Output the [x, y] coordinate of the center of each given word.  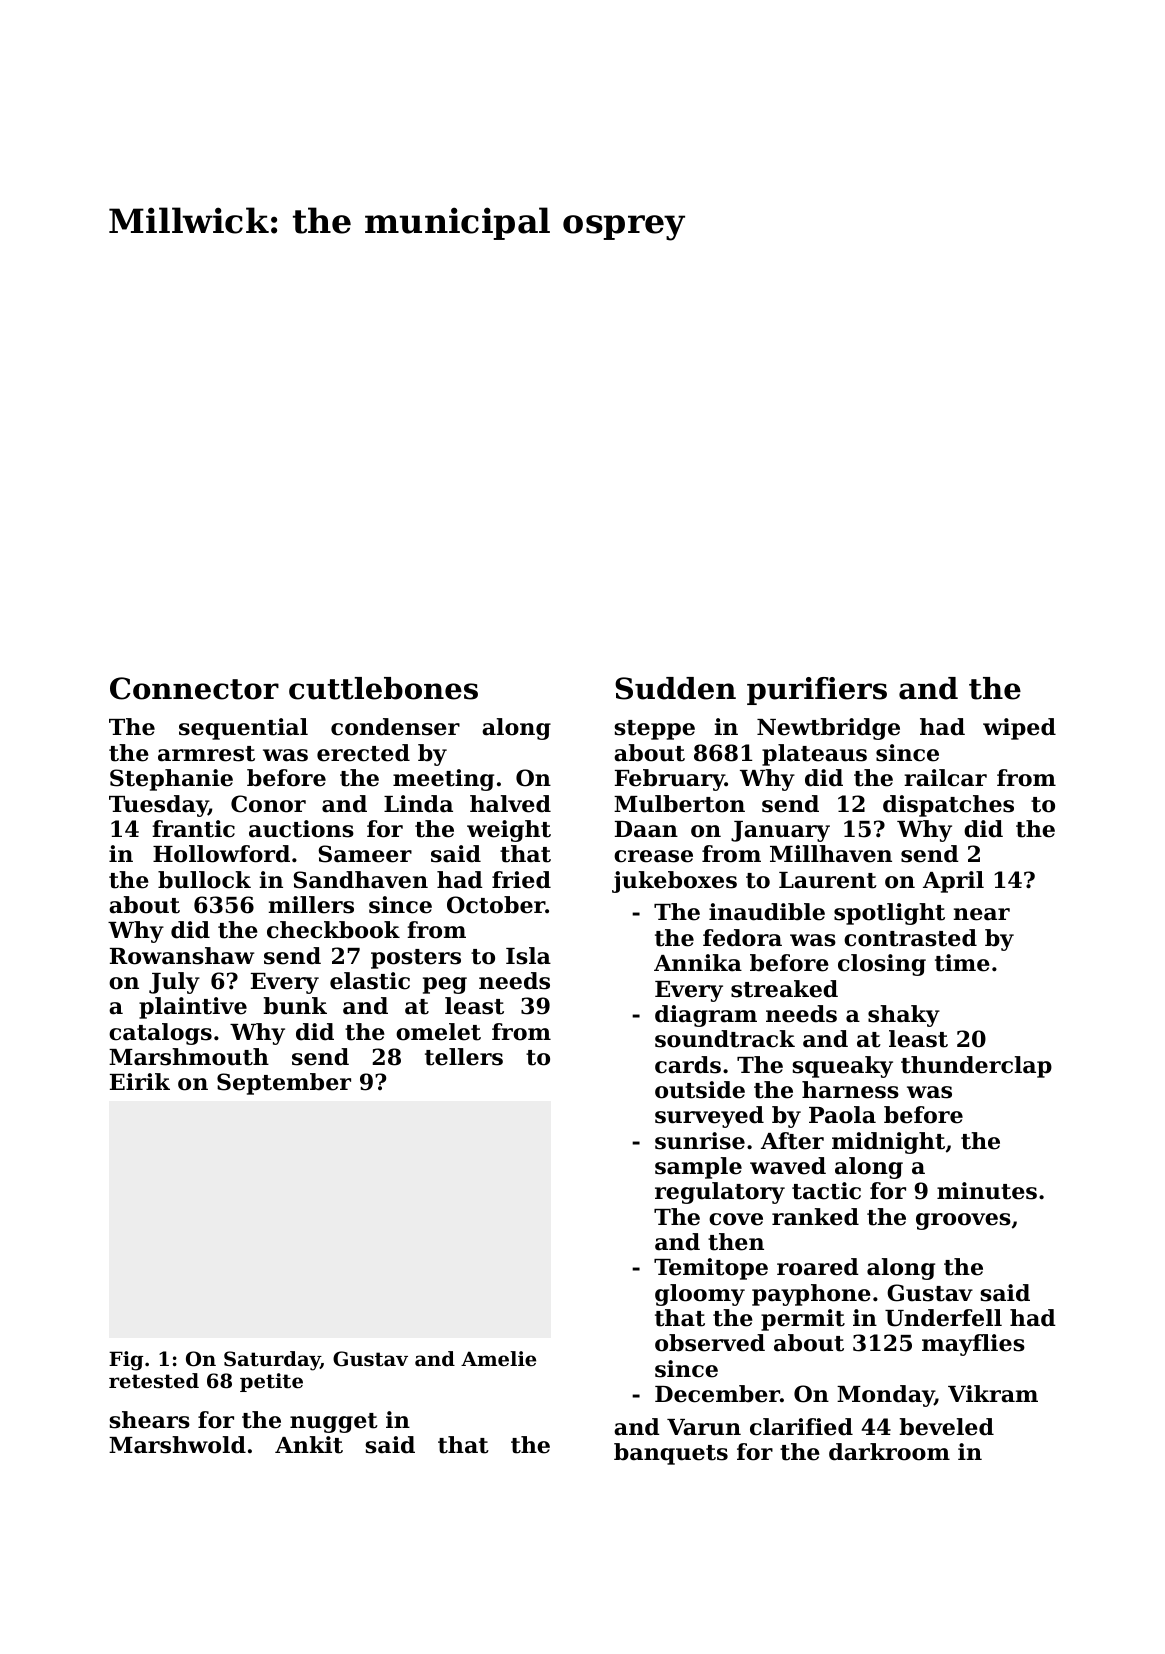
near [981, 914]
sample [698, 1168]
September [284, 1084]
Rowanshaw [182, 956]
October [496, 905]
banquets [671, 1454]
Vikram [993, 1394]
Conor [268, 804]
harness [850, 1090]
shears [150, 1420]
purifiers [817, 691]
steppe [655, 730]
